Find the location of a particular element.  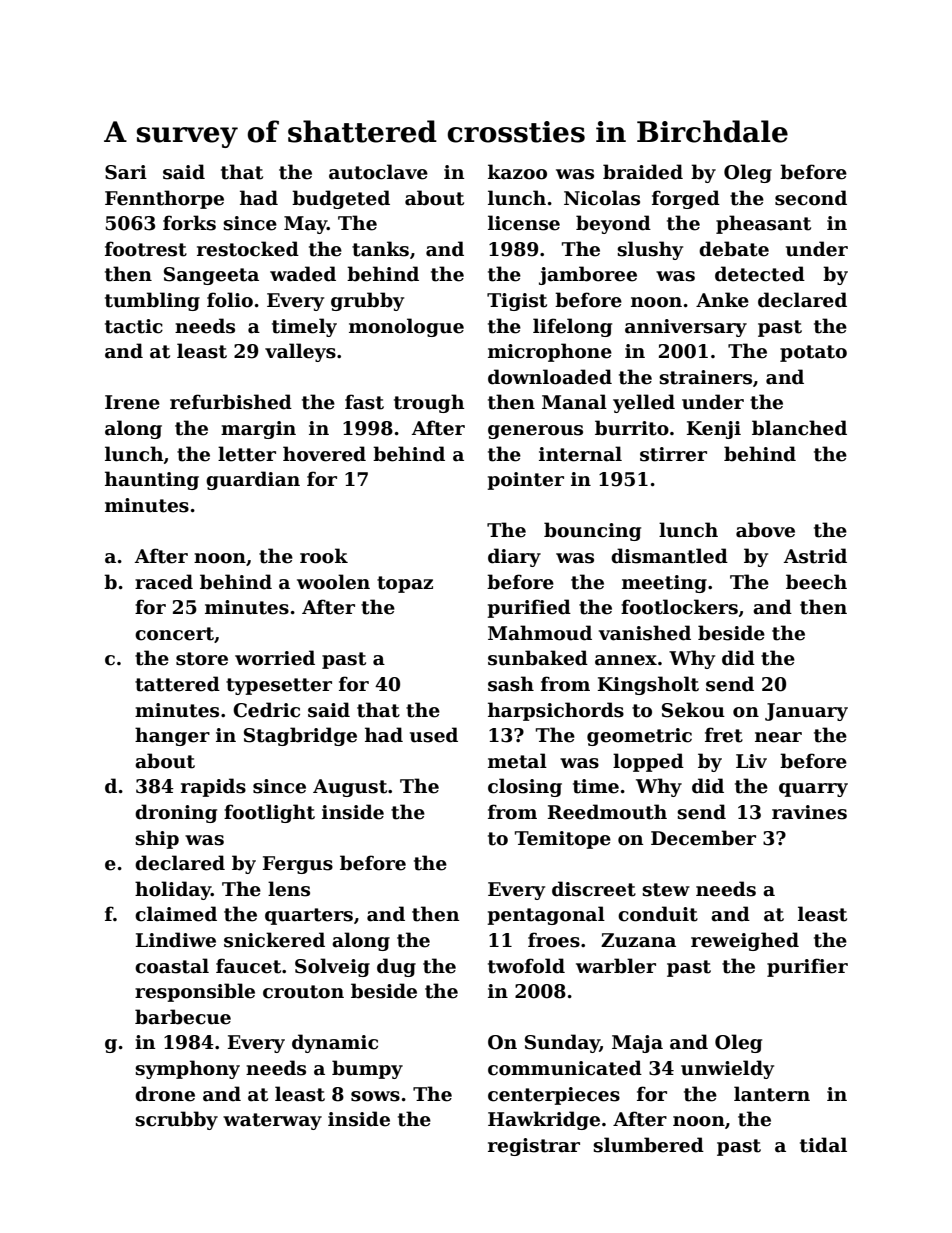

Reedmouth is located at coordinates (607, 812).
